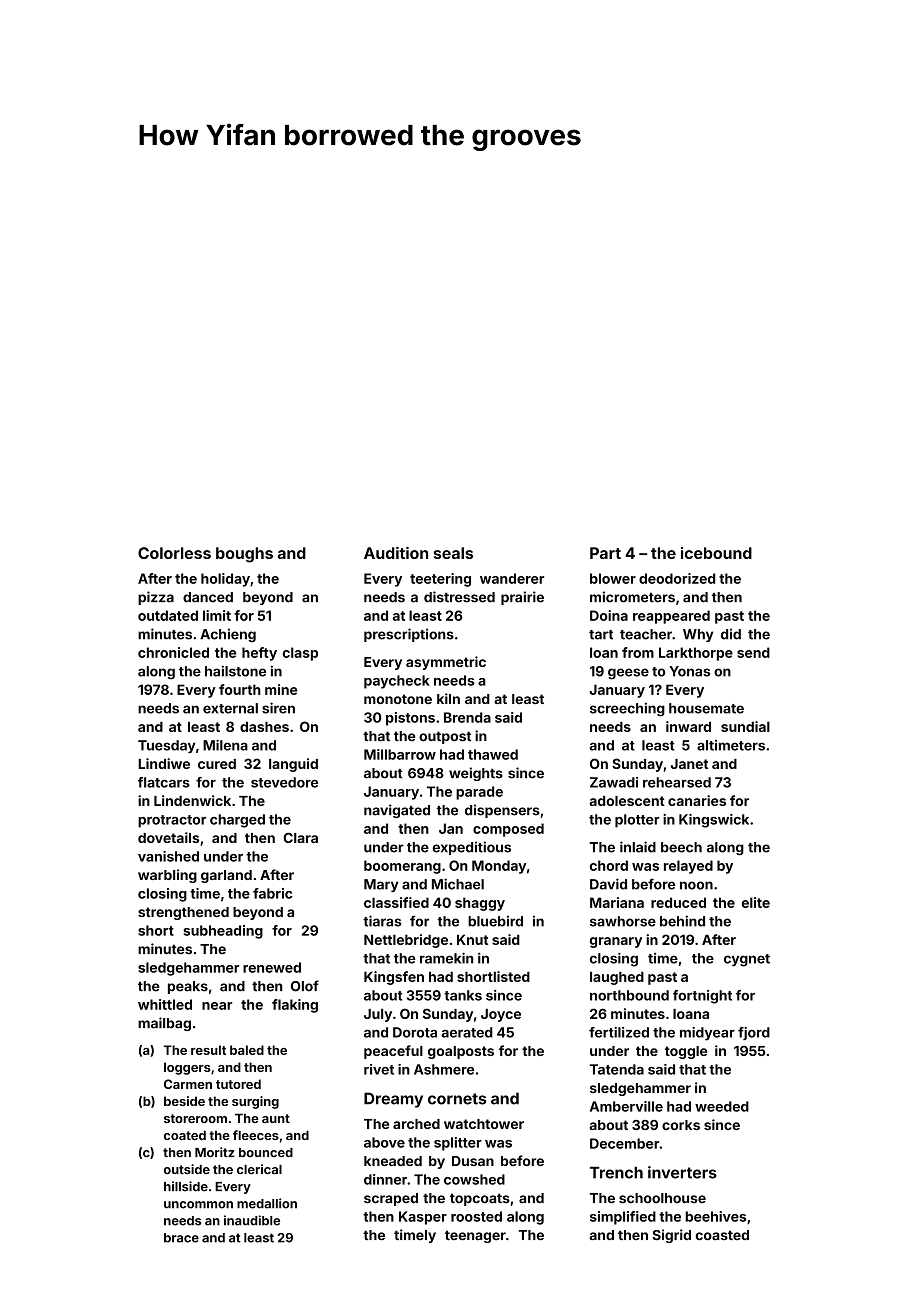 This image has width=908, height=1316. Describe the element at coordinates (300, 837) in the image. I see `Clara` at that location.
